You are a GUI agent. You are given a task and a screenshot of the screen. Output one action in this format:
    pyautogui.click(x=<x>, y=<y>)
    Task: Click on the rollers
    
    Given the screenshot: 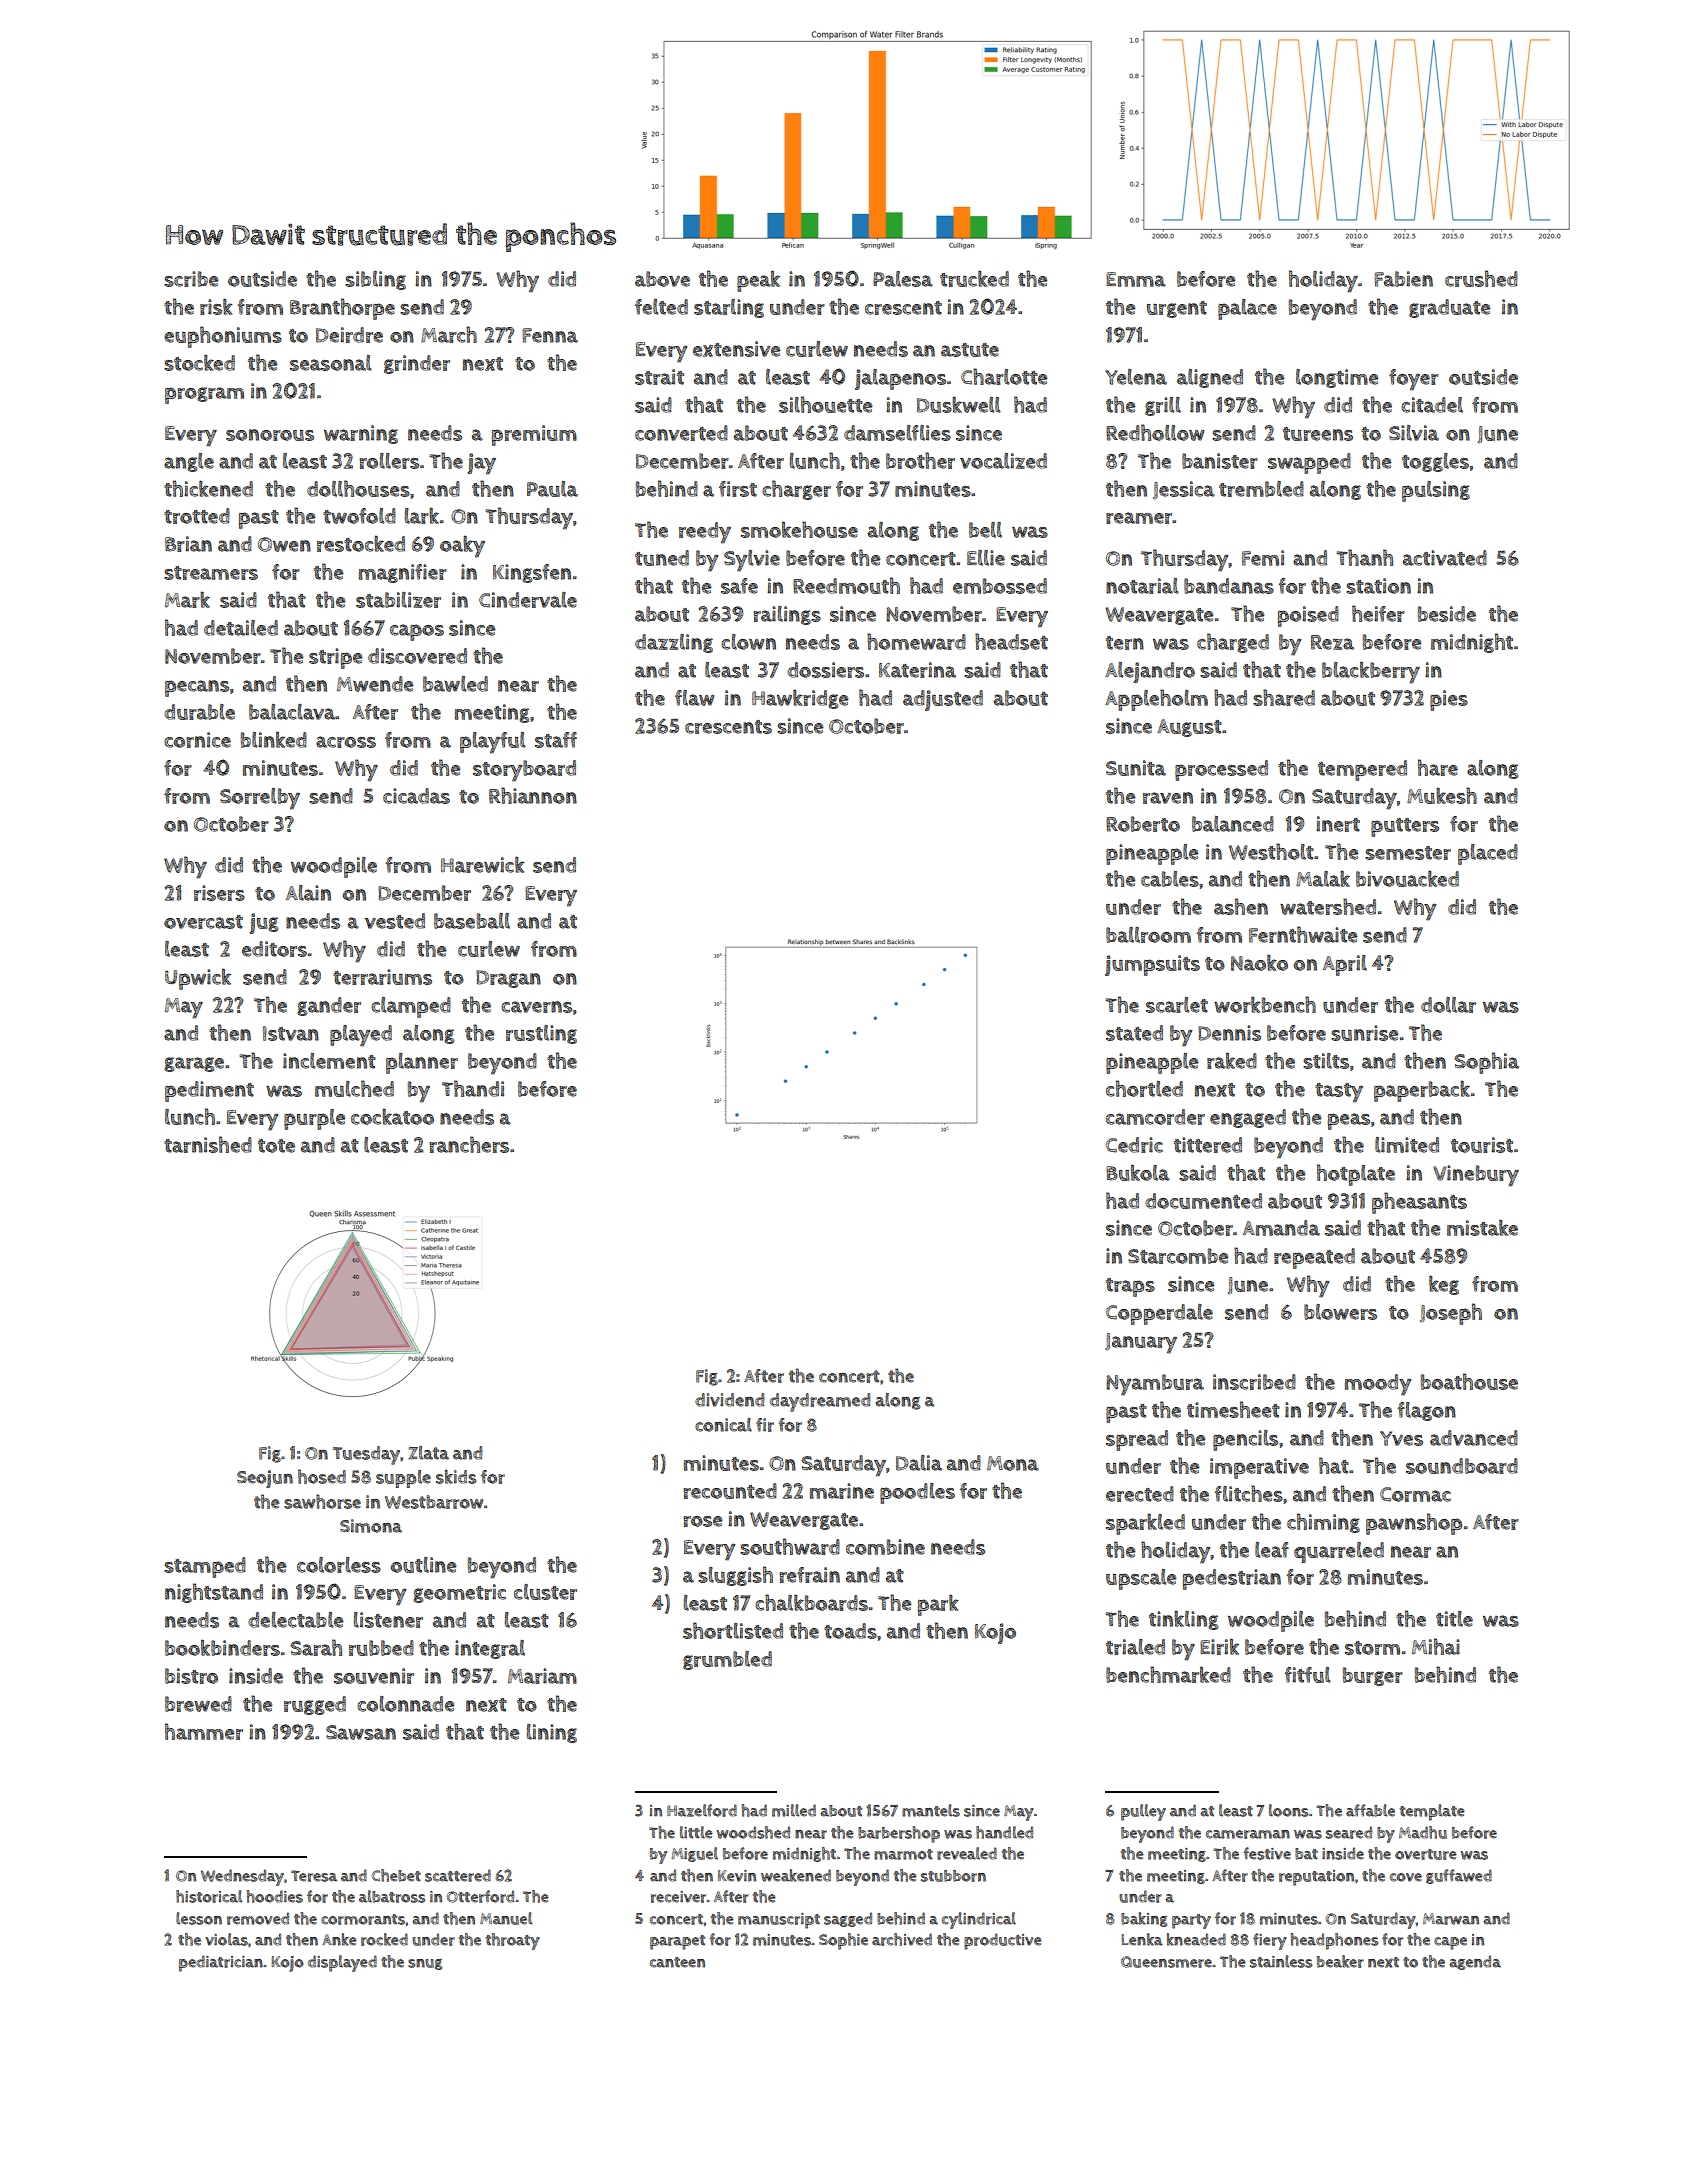 What is the action you would take?
    pyautogui.click(x=389, y=461)
